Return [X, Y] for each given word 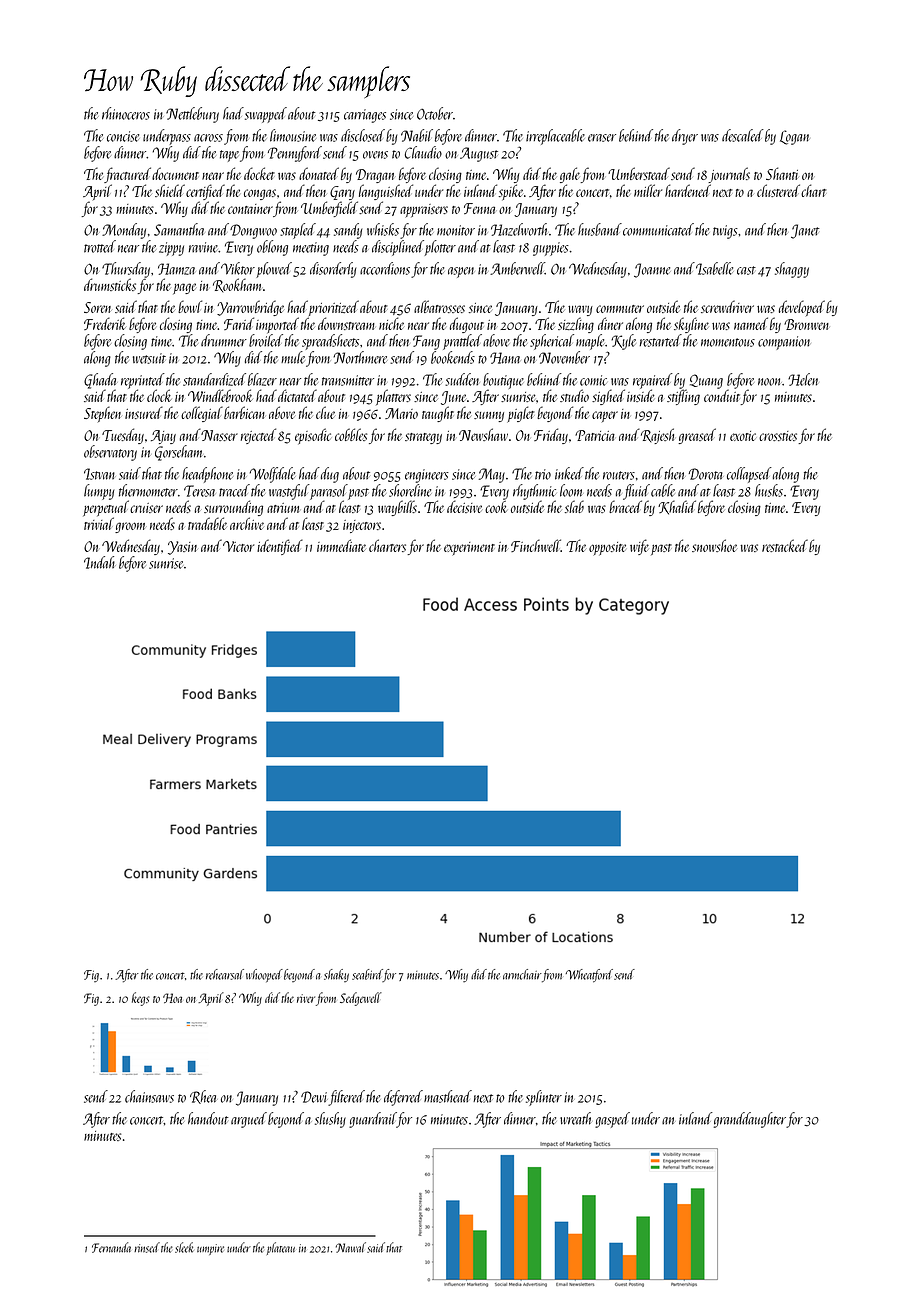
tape [229, 156]
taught [438, 414]
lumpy [99, 492]
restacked [785, 545]
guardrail [373, 1120]
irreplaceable [555, 137]
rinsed [147, 1247]
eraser [602, 138]
